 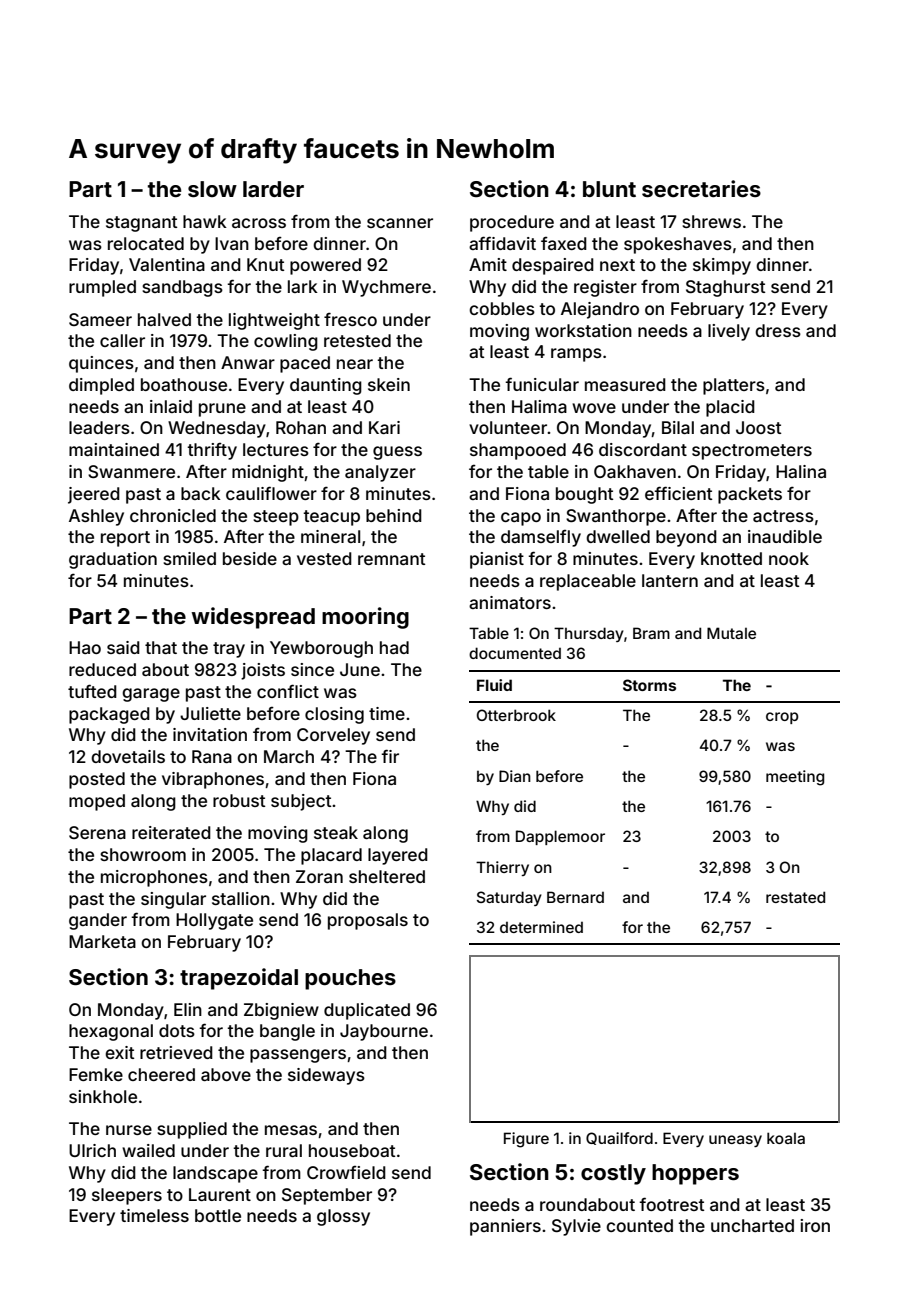 I want to click on lantern, so click(x=670, y=580).
